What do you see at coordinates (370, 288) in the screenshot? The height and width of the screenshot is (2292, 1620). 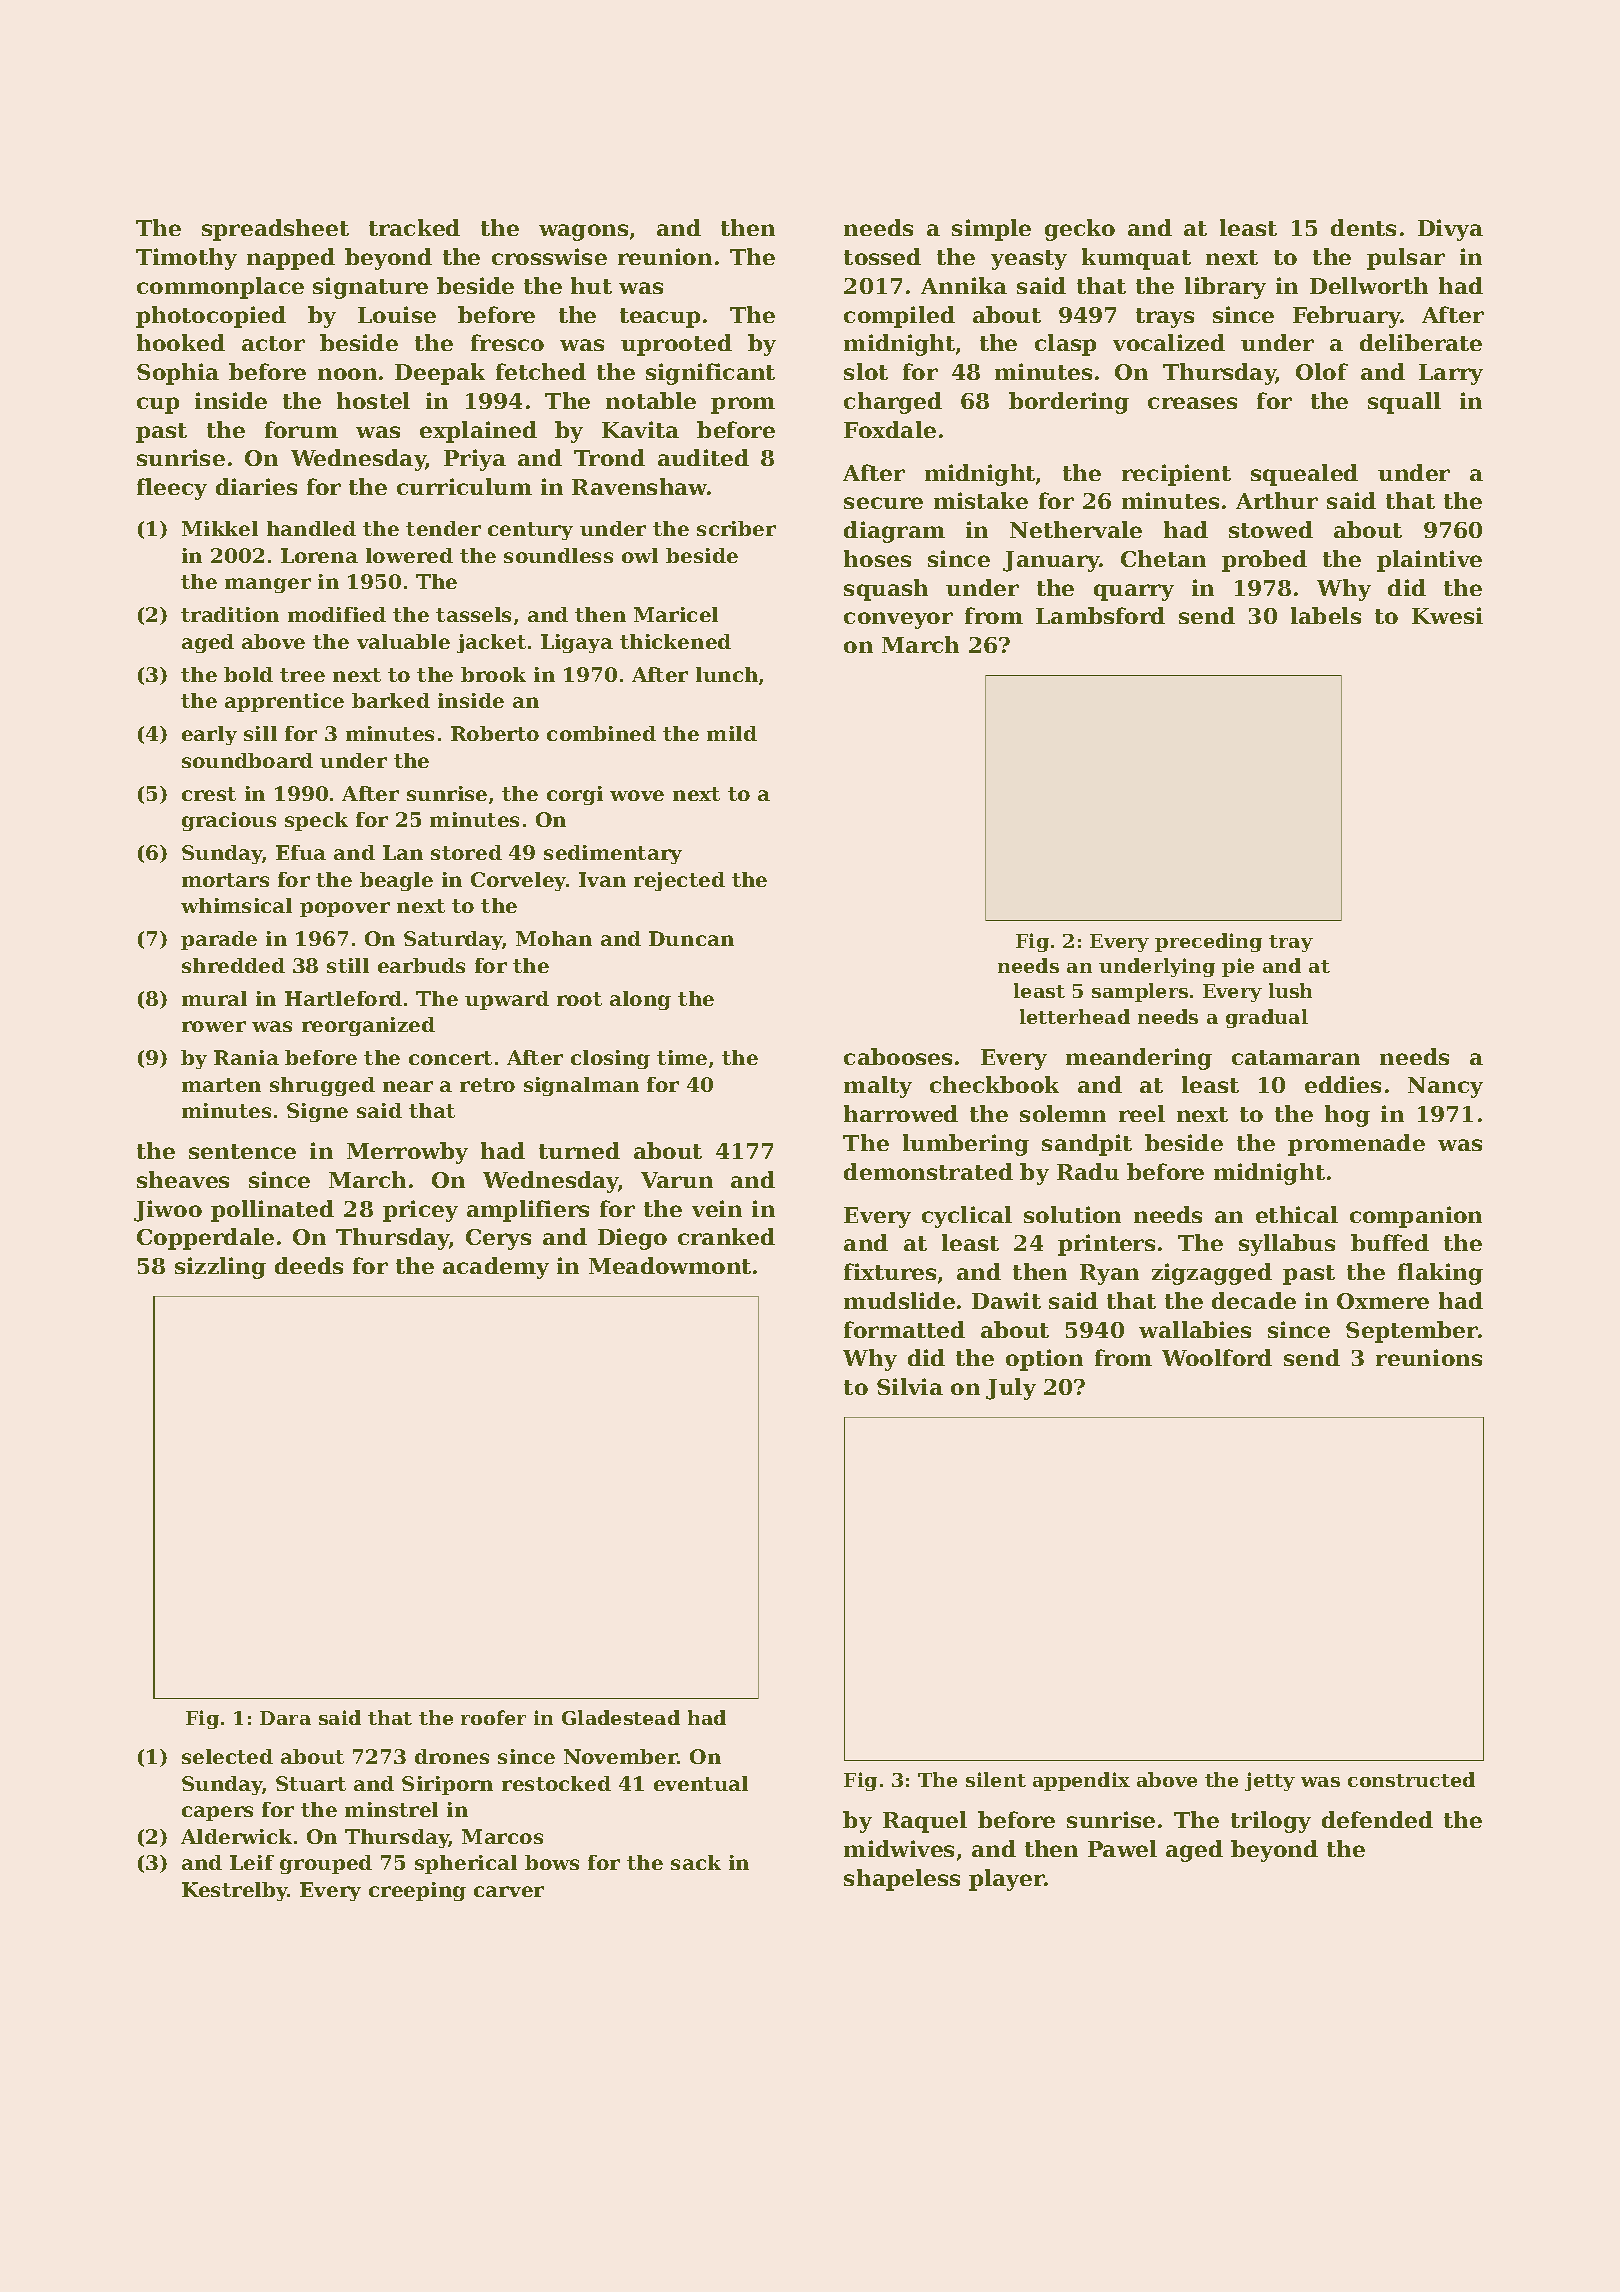 I see `signature` at bounding box center [370, 288].
